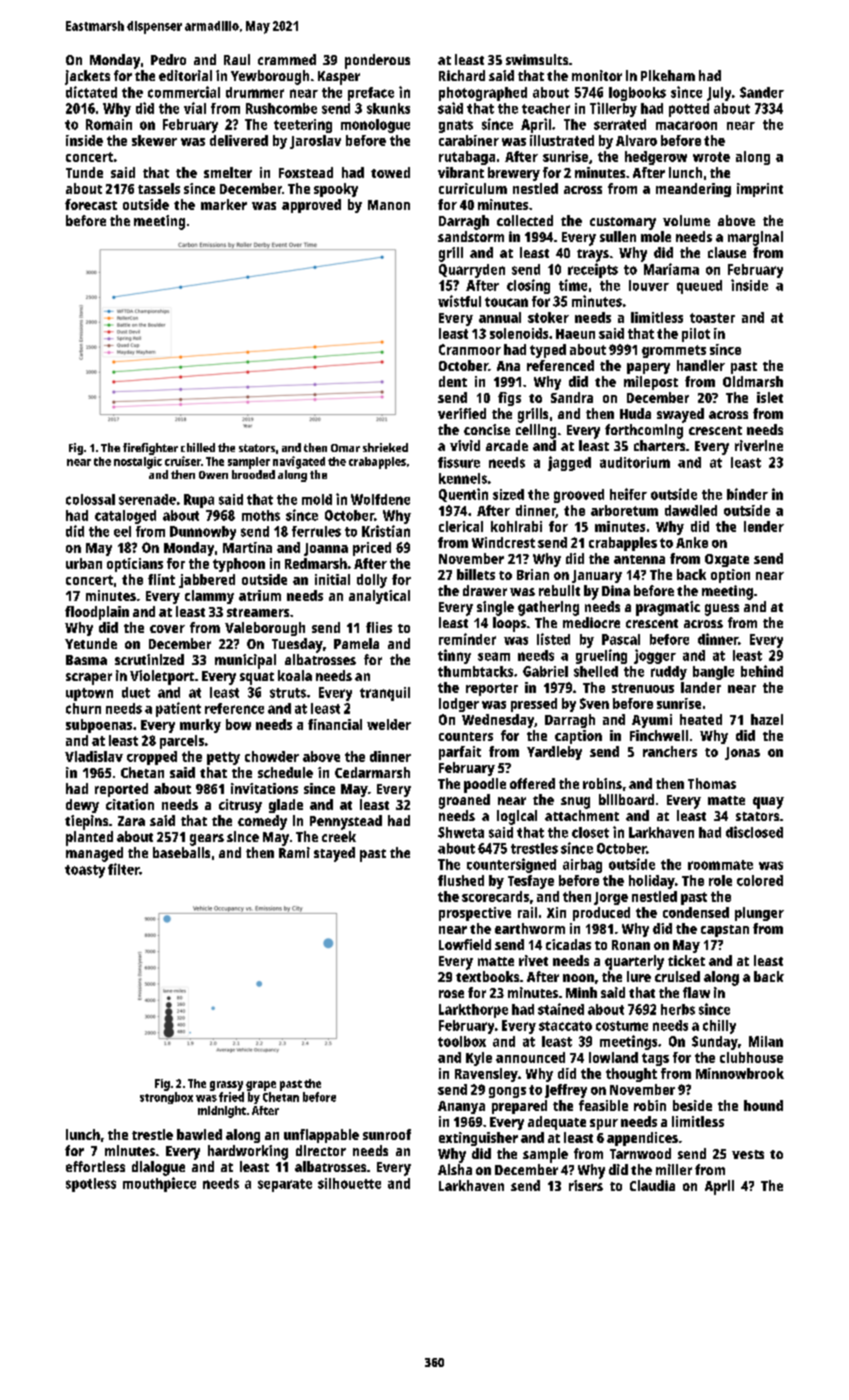 Image resolution: width=849 pixels, height=1400 pixels. I want to click on beside, so click(692, 1105).
